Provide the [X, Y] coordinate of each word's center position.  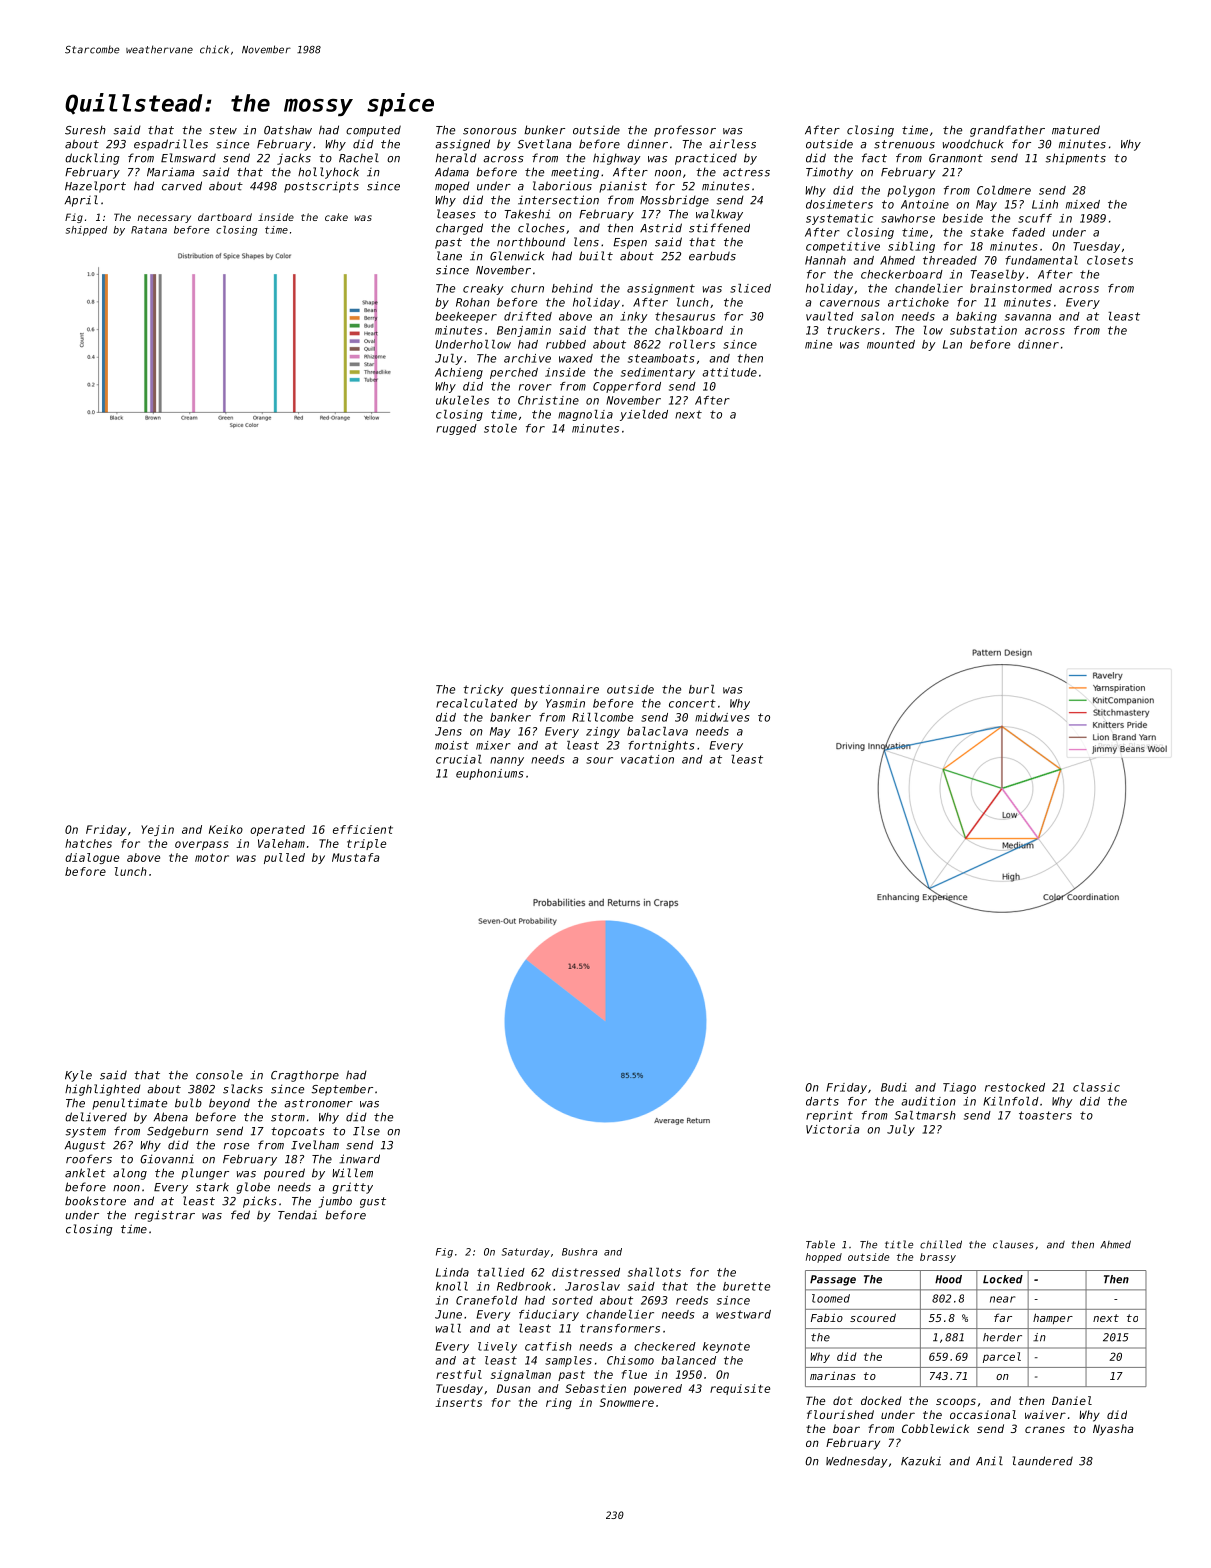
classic [1096, 1087]
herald [456, 158]
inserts [458, 1402]
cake [336, 217]
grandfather [1007, 131]
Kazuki [921, 1461]
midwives [722, 717]
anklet [85, 1173]
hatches [88, 843]
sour [599, 760]
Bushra [580, 1252]
